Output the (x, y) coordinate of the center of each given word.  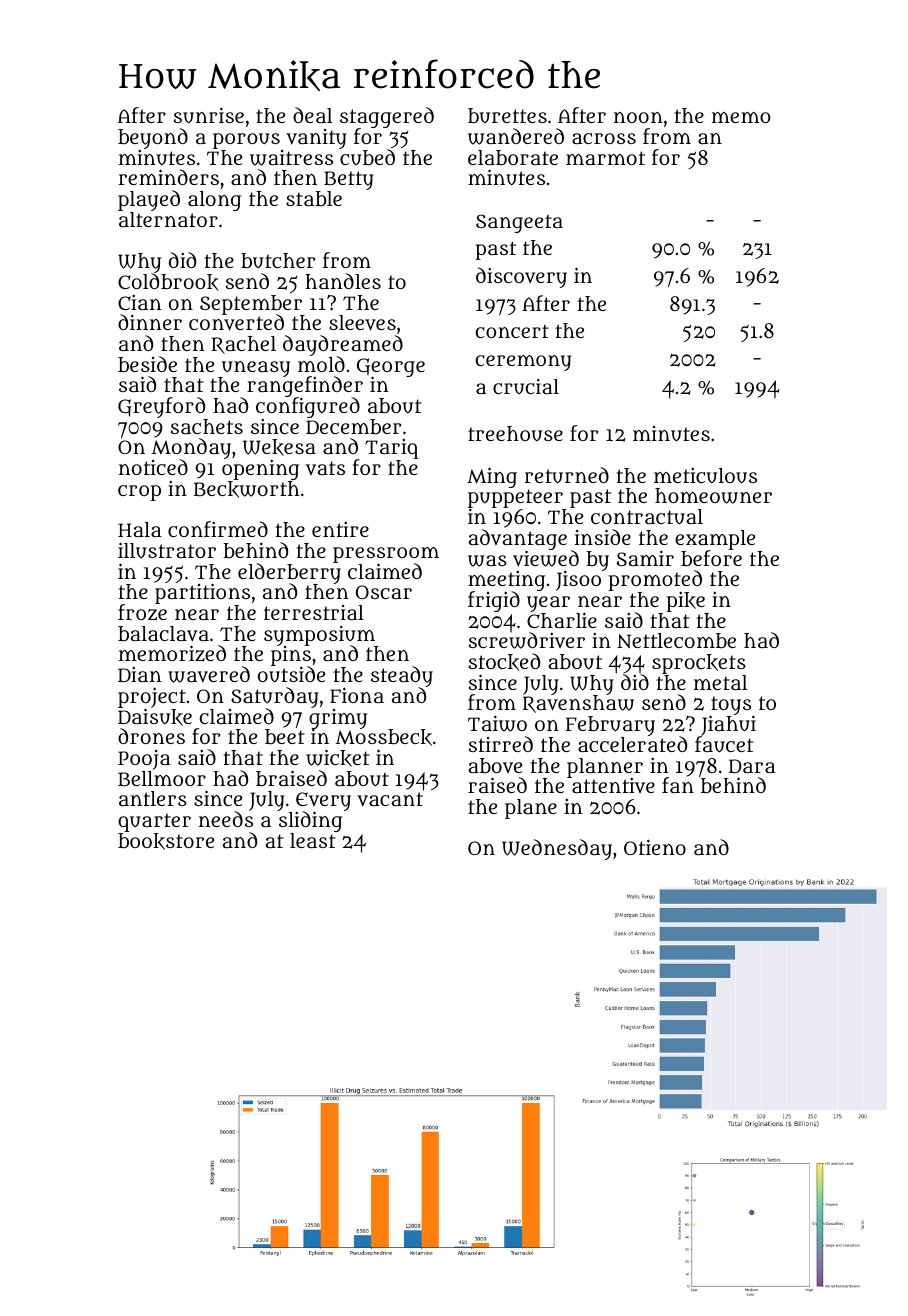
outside (291, 675)
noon (638, 117)
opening (260, 470)
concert (512, 331)
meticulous (705, 475)
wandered (516, 136)
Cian (139, 302)
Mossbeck (384, 738)
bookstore (166, 841)
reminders (169, 177)
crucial (526, 386)
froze (142, 613)
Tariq (392, 448)
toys (732, 706)
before (711, 558)
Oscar (384, 592)
